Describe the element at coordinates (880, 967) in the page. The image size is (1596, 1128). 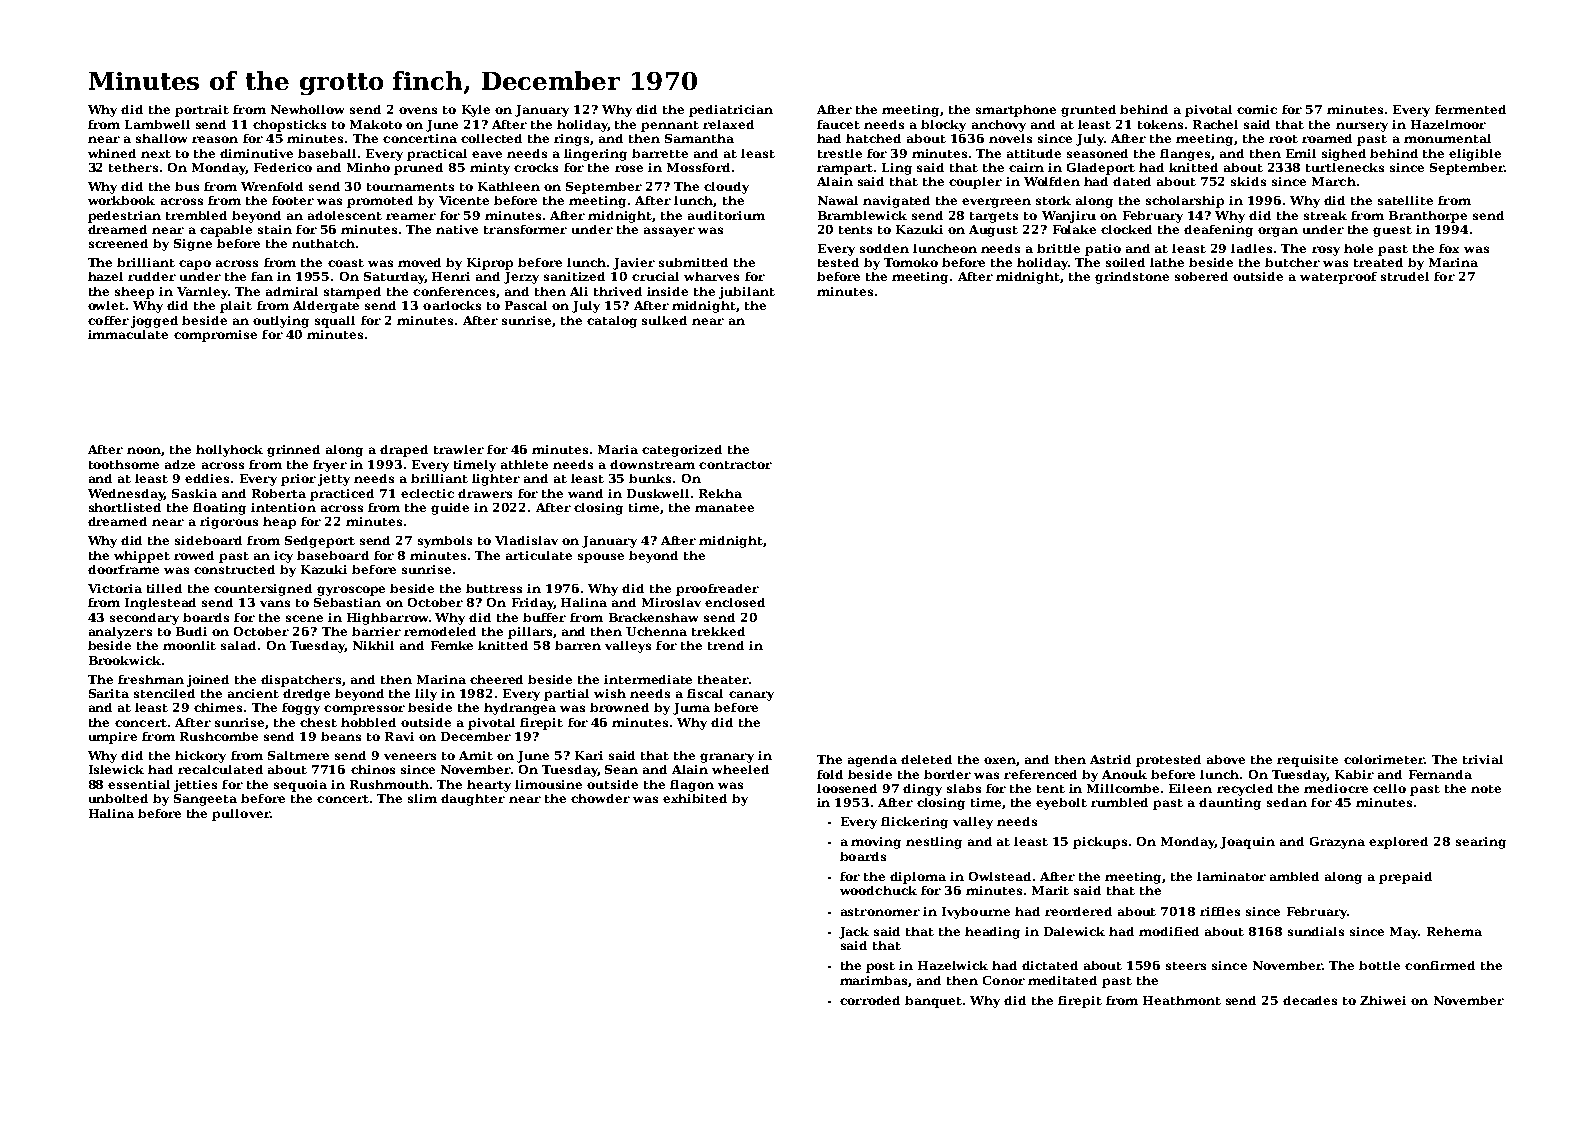
I see `post` at that location.
